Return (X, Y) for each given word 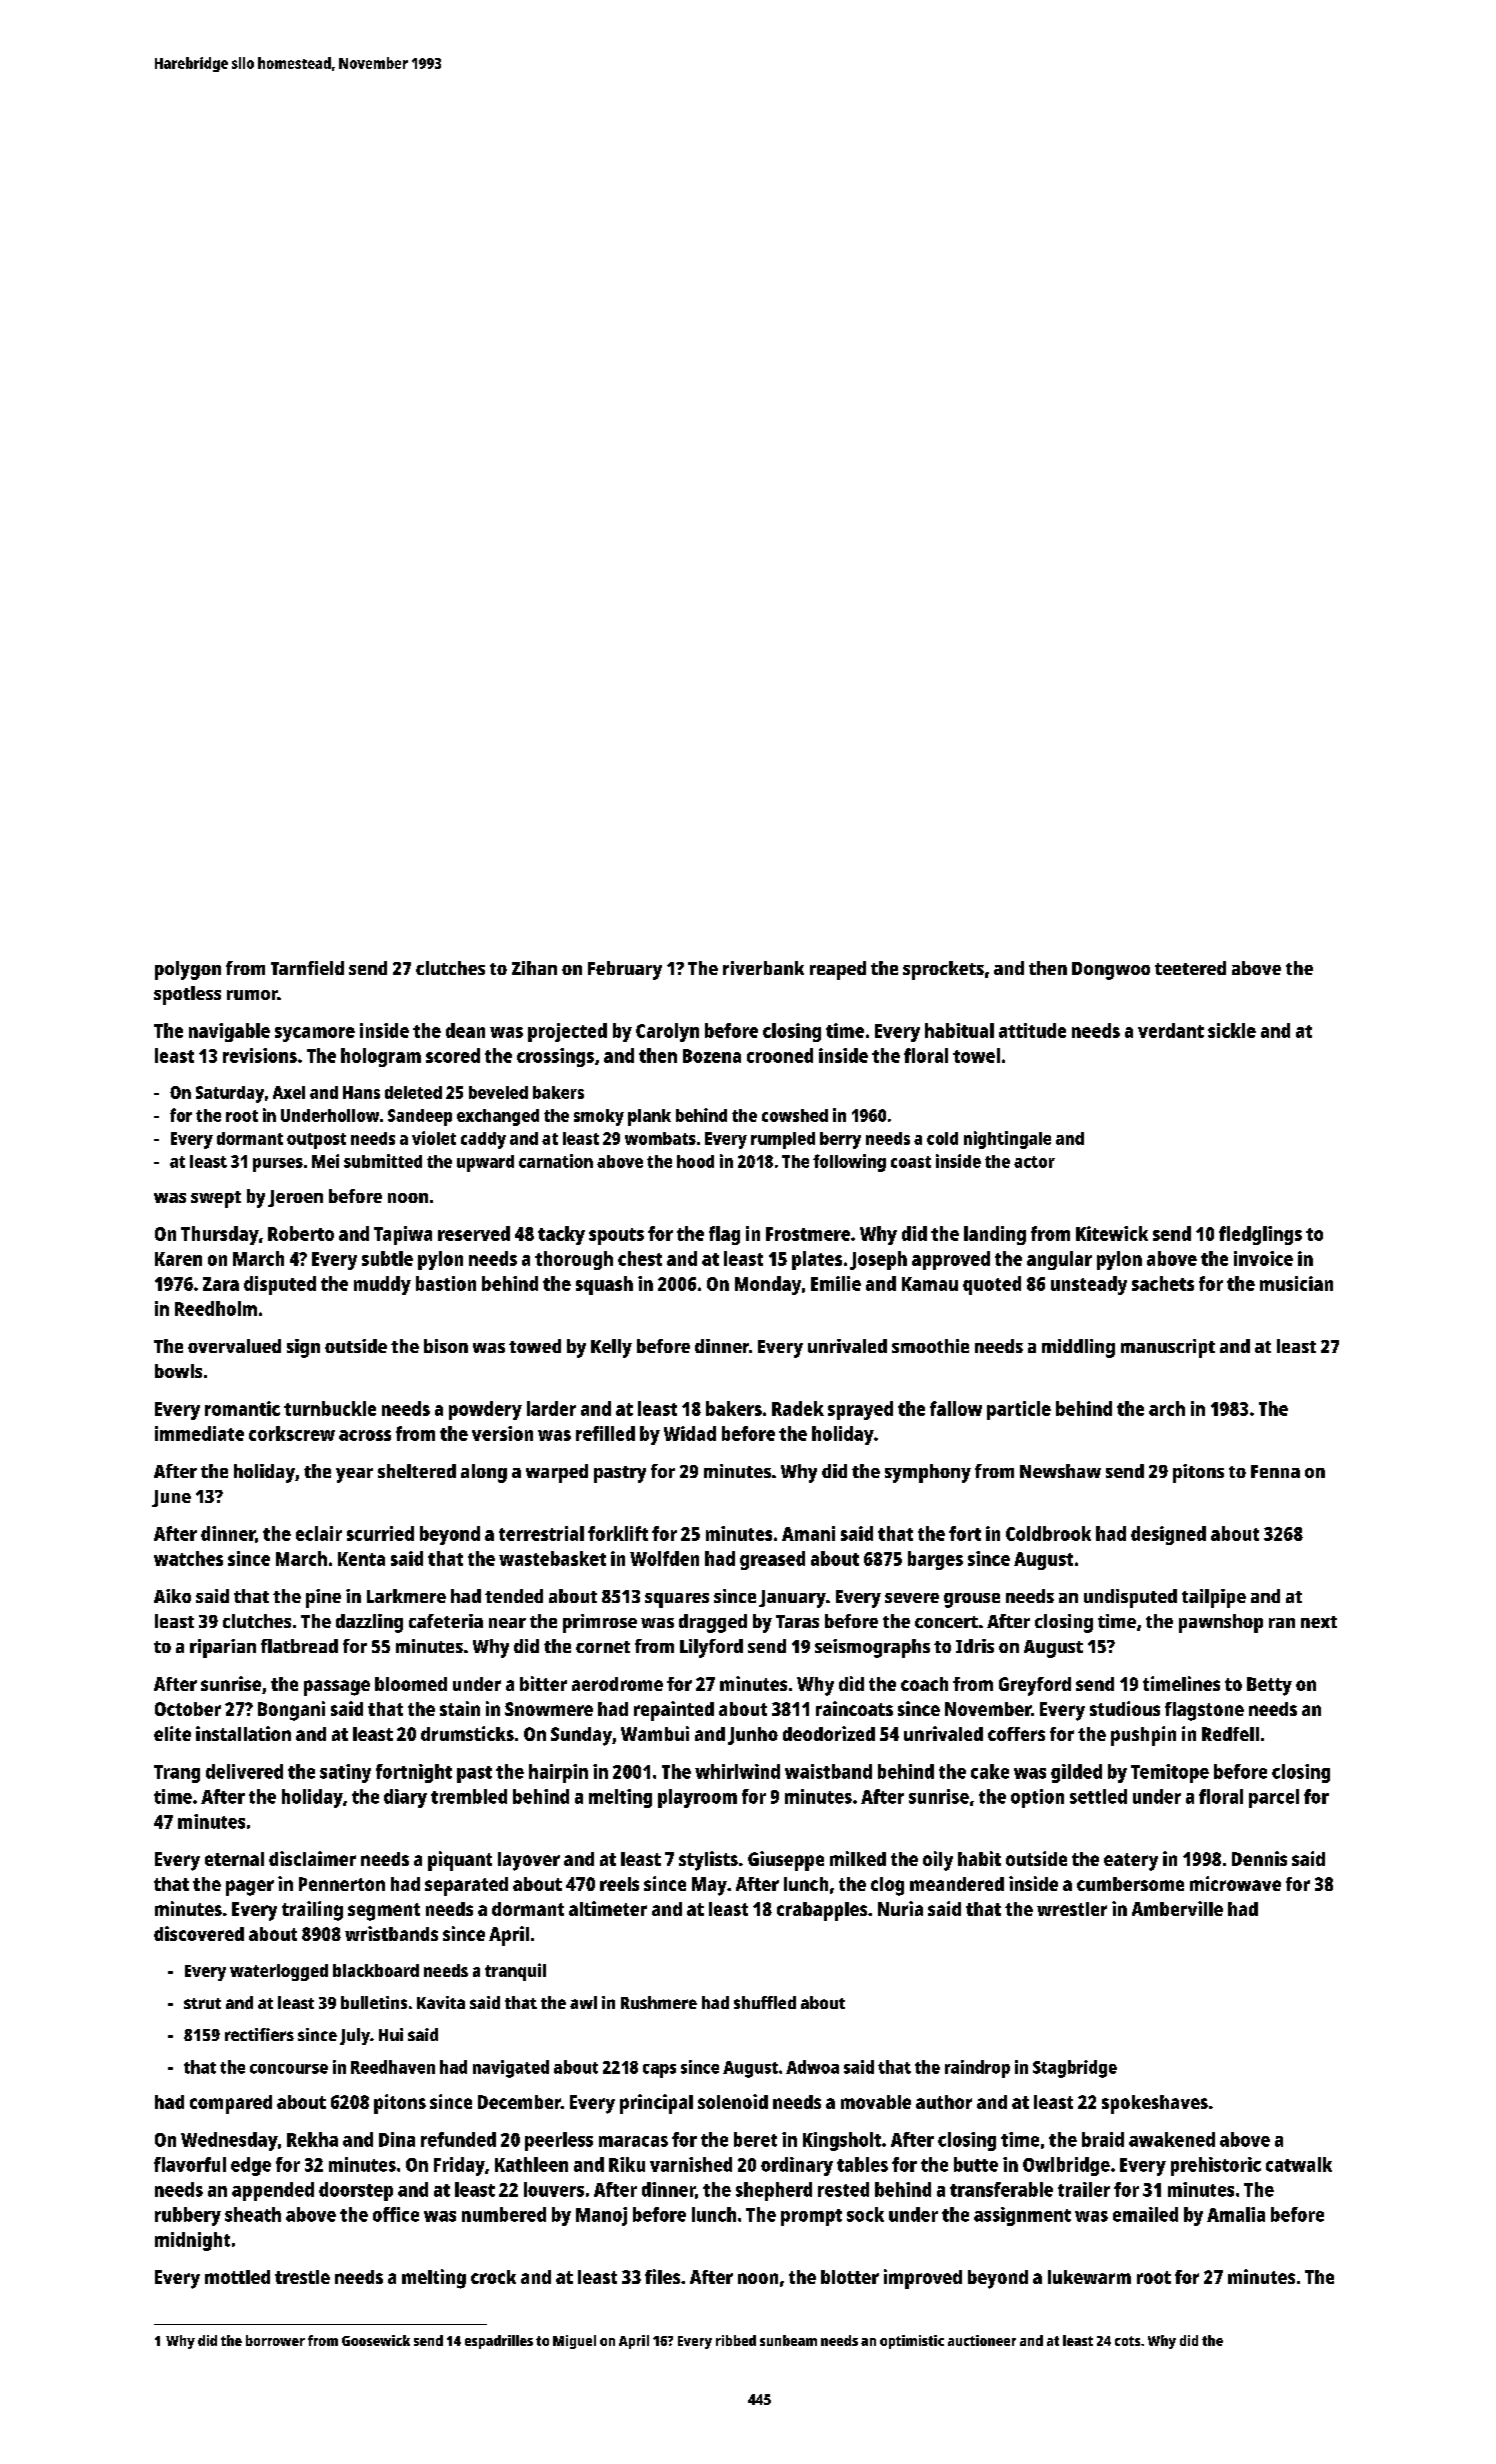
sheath (253, 2214)
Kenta (361, 1559)
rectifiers (259, 2034)
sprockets (943, 970)
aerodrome (617, 1684)
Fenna (1275, 1471)
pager (250, 1888)
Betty (1269, 1686)
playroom (697, 1798)
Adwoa (812, 2067)
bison (446, 1346)
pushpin (1143, 1736)
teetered (1190, 968)
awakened (1172, 2139)
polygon (188, 970)
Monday (768, 1285)
